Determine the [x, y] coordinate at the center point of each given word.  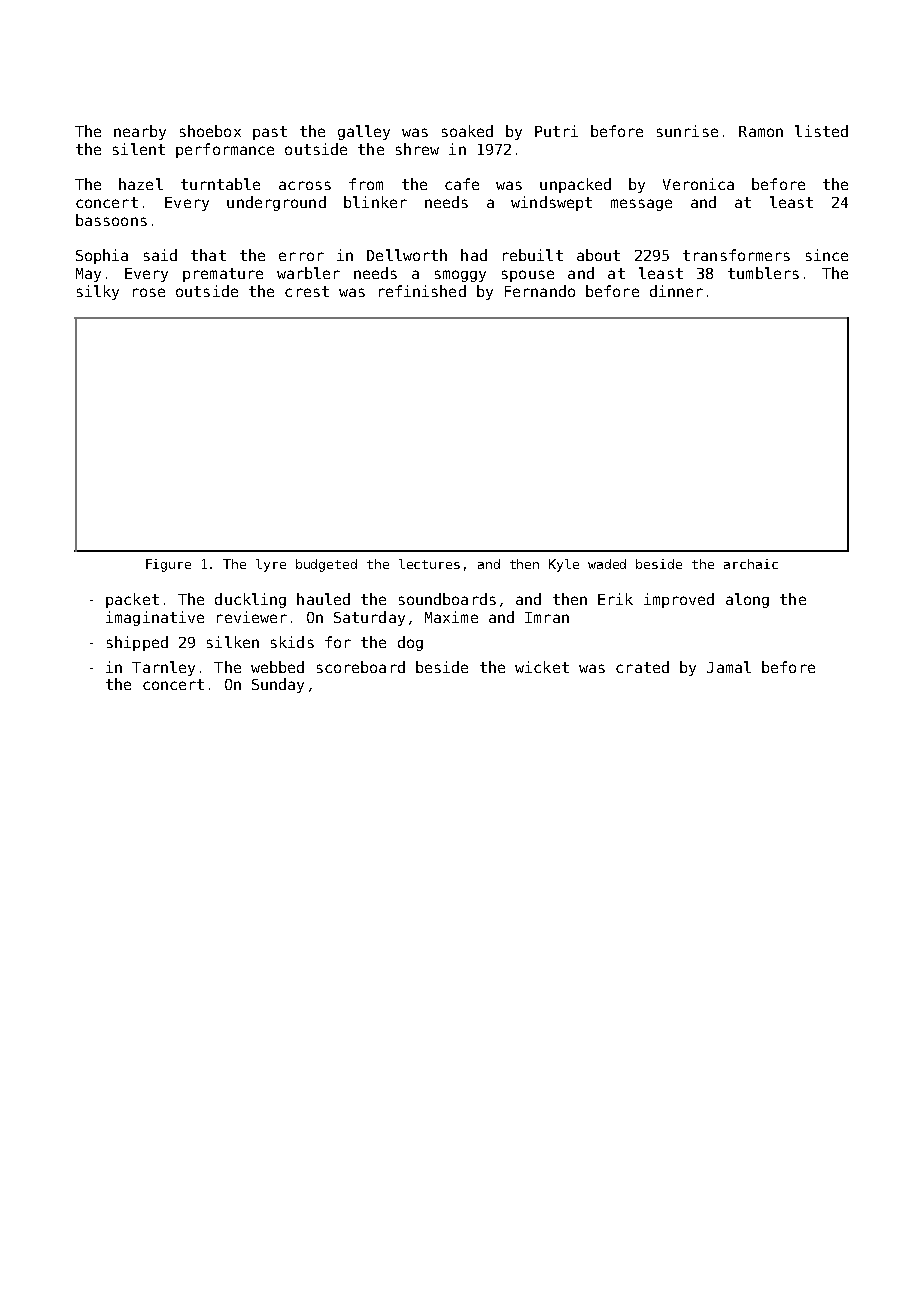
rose [149, 292]
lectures [429, 564]
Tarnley [163, 668]
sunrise [687, 131]
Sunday [278, 685]
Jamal [729, 667]
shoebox [210, 131]
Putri [556, 131]
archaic [751, 564]
